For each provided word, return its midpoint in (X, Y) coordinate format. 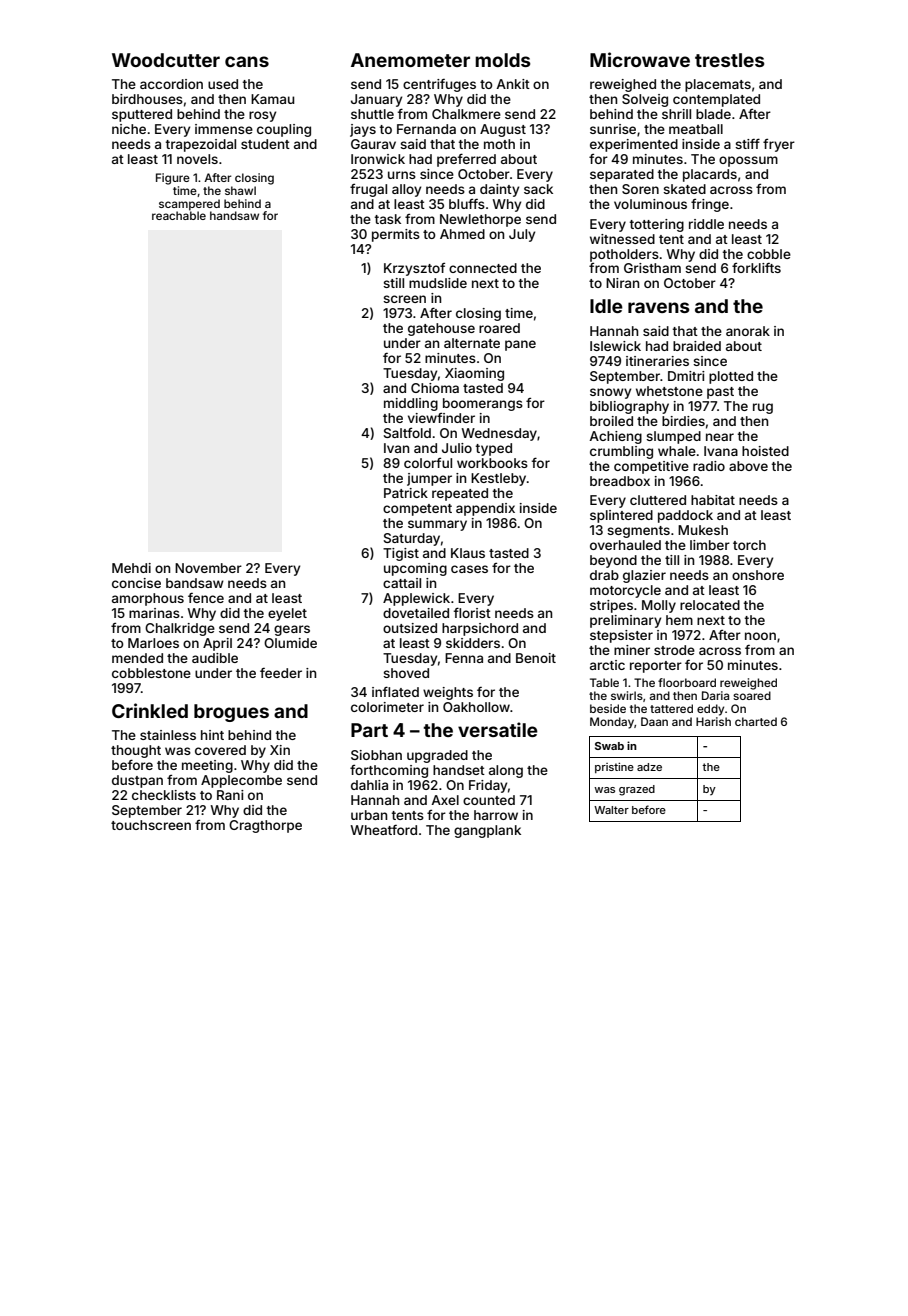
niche (129, 129)
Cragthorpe (265, 826)
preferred (466, 160)
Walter (611, 810)
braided (697, 346)
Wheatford (383, 830)
